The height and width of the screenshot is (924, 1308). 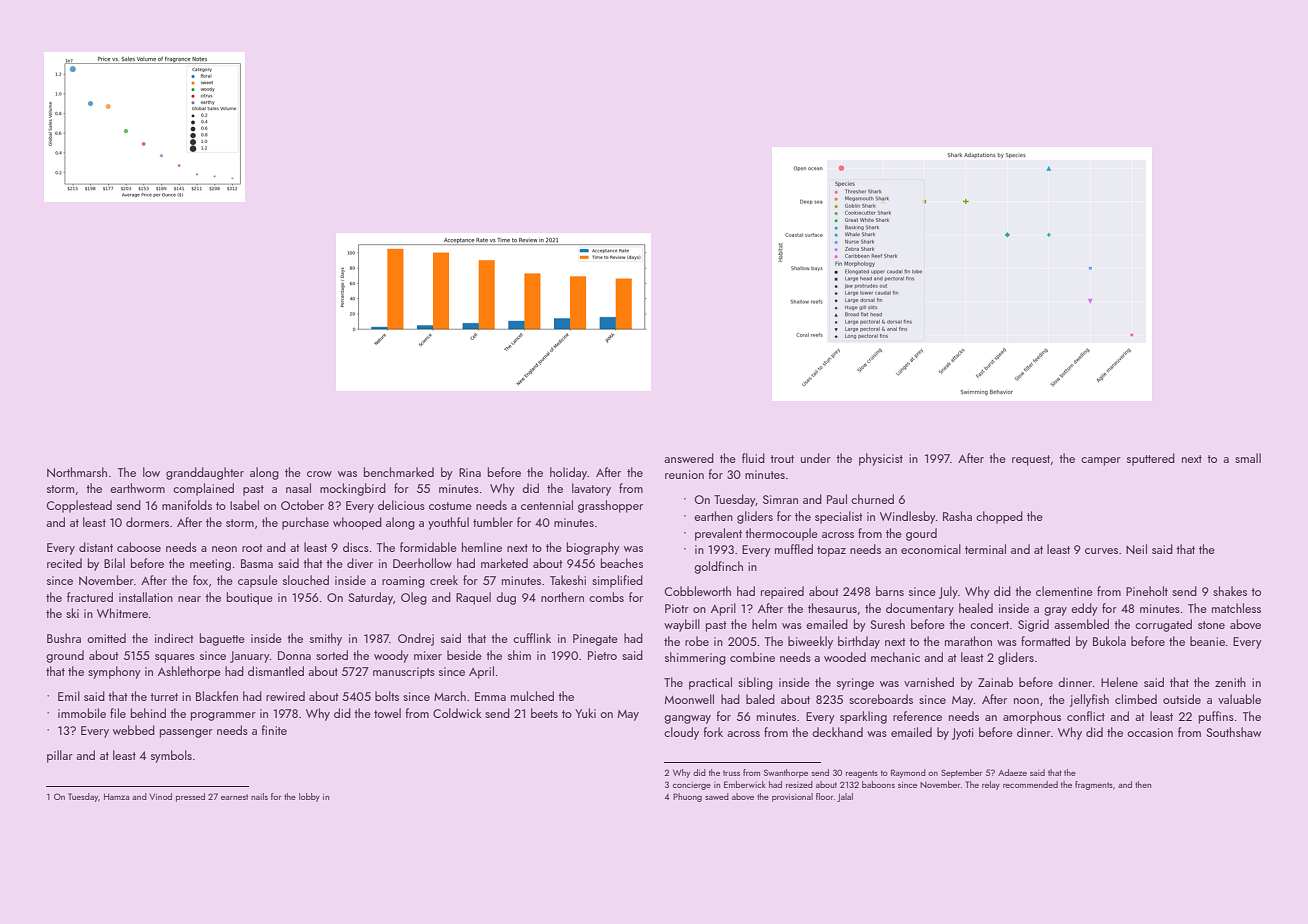 I want to click on lobby, so click(x=309, y=797).
